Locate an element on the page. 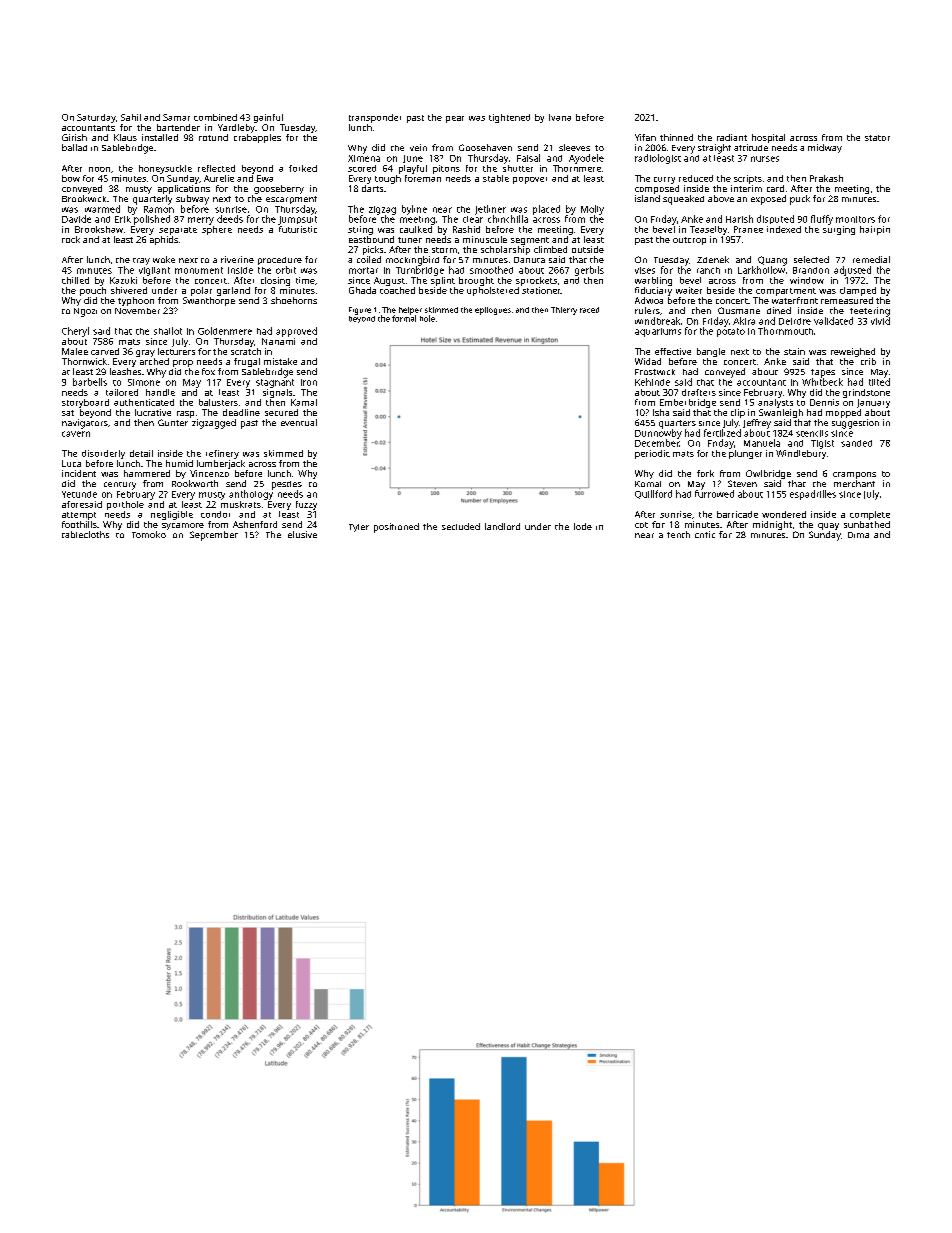  periodic is located at coordinates (652, 454).
